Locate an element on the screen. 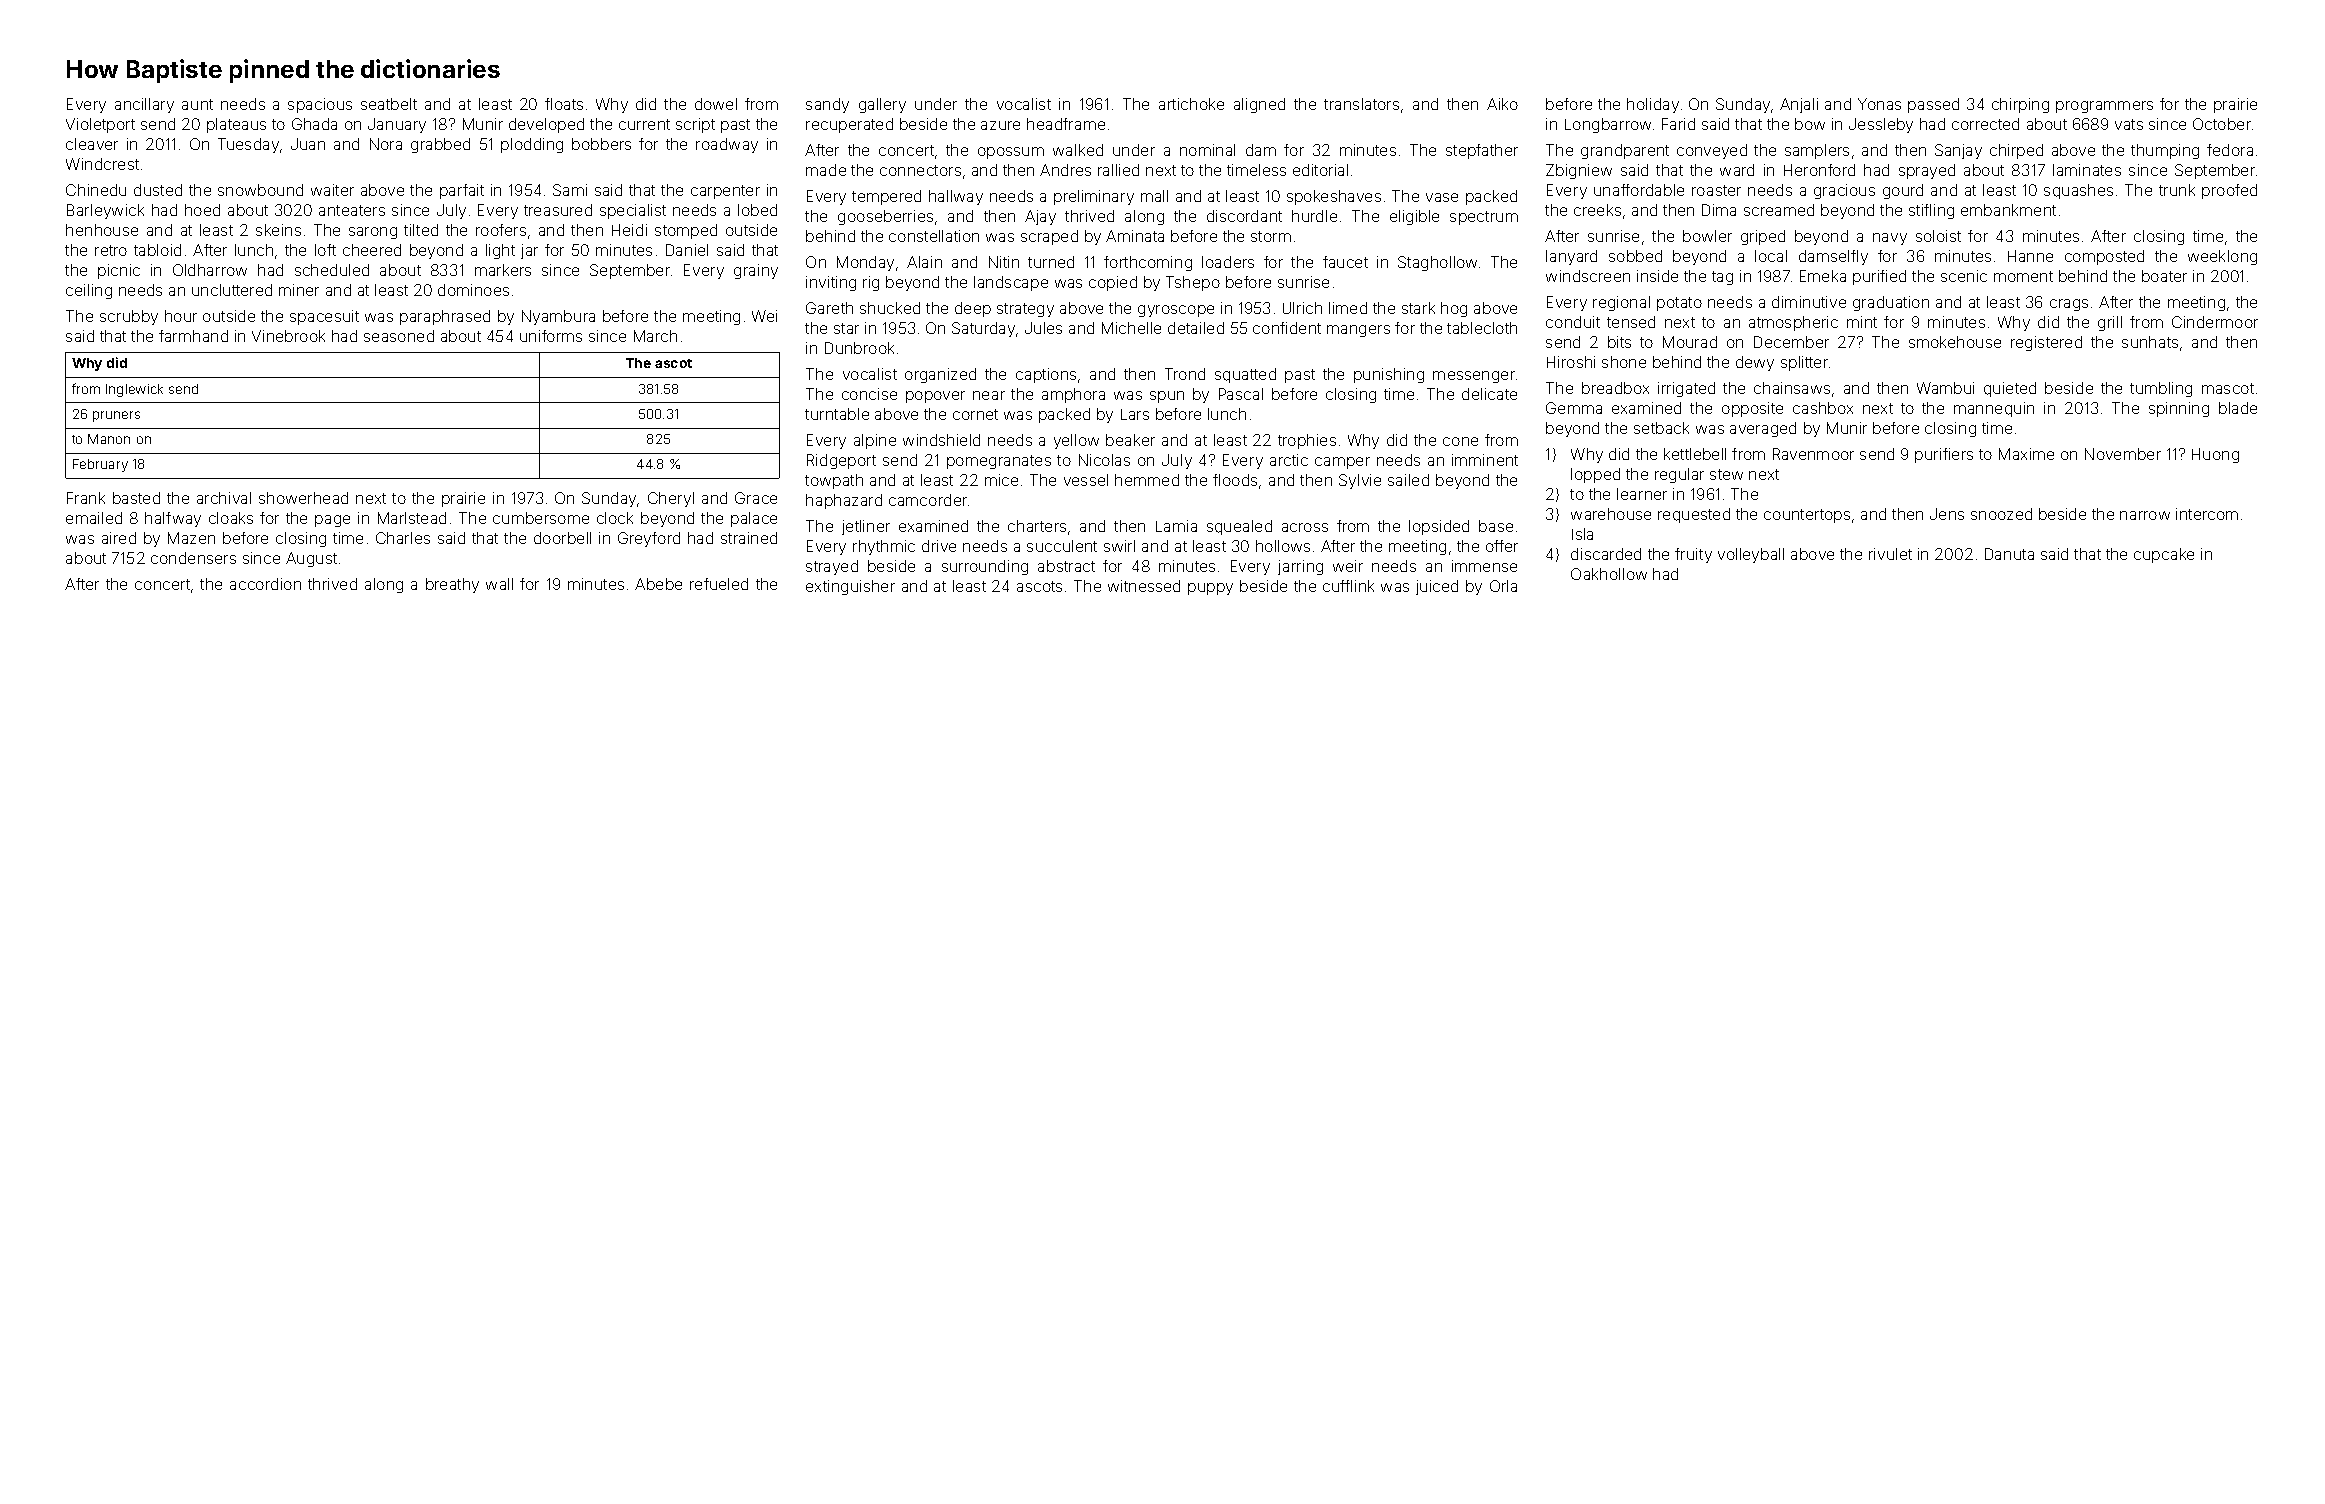 This screenshot has height=1504, width=2325. puppy is located at coordinates (1210, 589).
